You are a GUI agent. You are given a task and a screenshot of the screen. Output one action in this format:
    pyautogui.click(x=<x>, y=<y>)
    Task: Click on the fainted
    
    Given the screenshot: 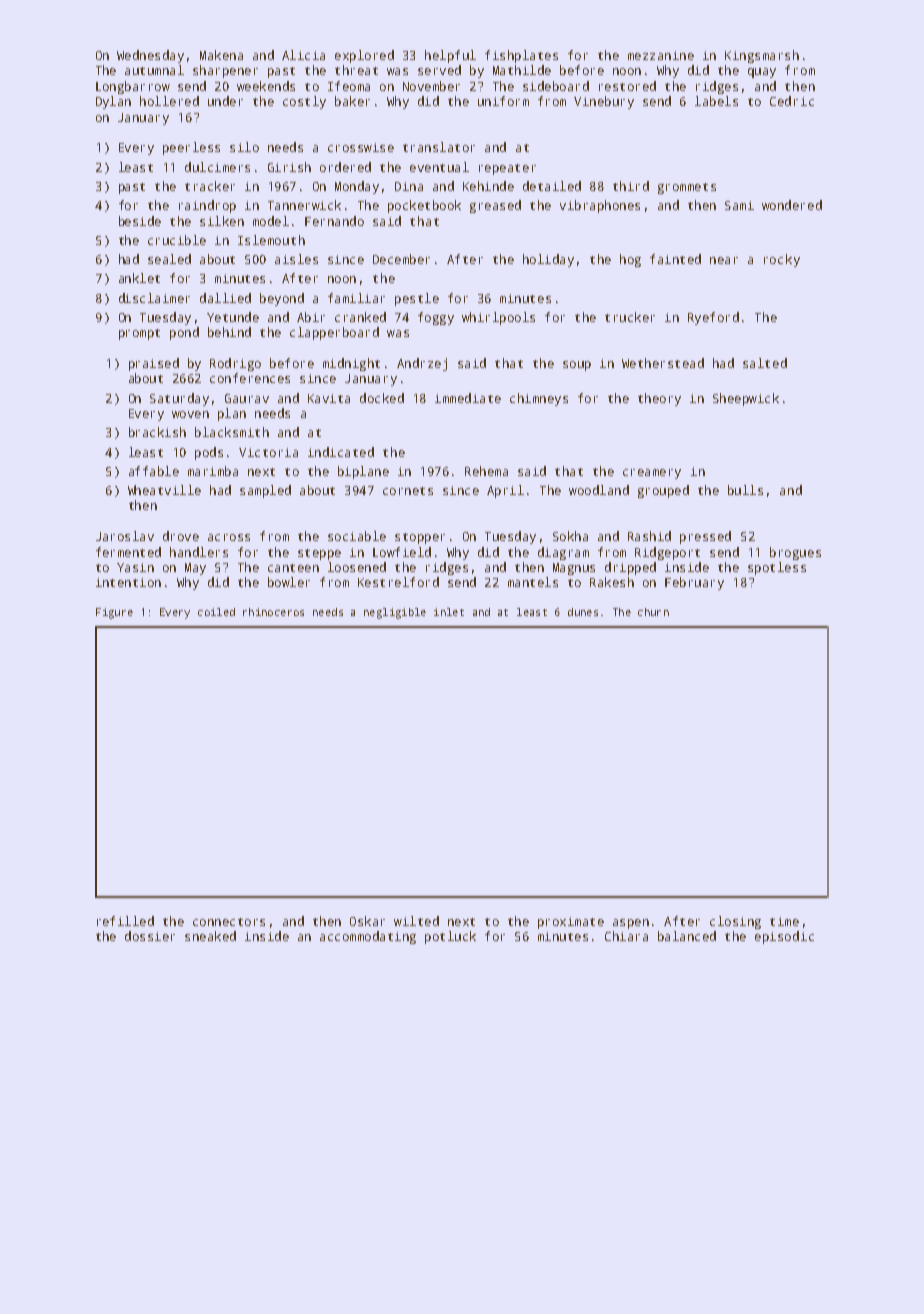 What is the action you would take?
    pyautogui.click(x=675, y=259)
